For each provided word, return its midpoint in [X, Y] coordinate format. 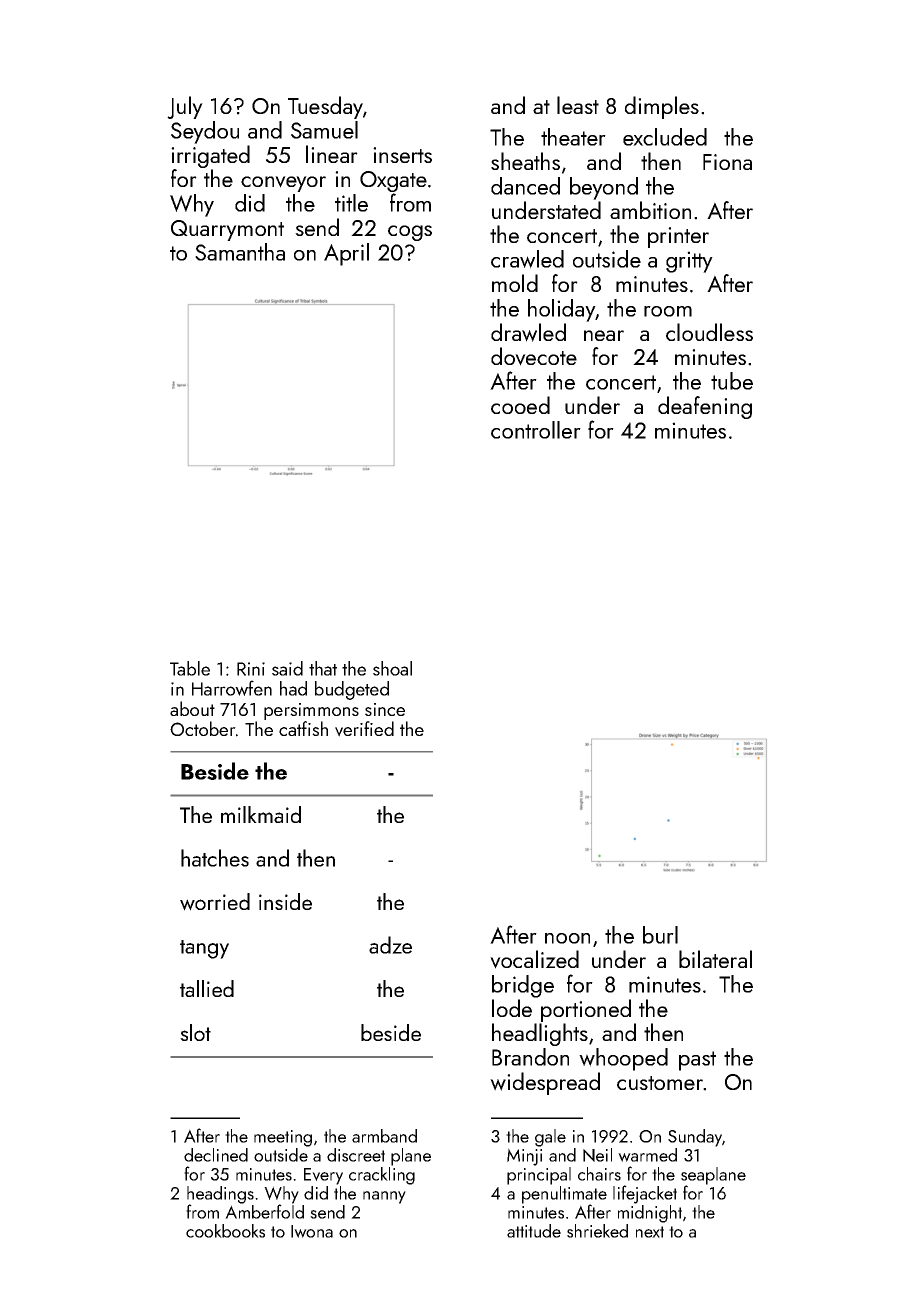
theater [573, 137]
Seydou [205, 132]
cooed [520, 405]
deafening [705, 407]
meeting [283, 1138]
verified [364, 729]
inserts [402, 155]
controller [536, 430]
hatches [215, 858]
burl [660, 935]
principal [539, 1176]
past [697, 1061]
